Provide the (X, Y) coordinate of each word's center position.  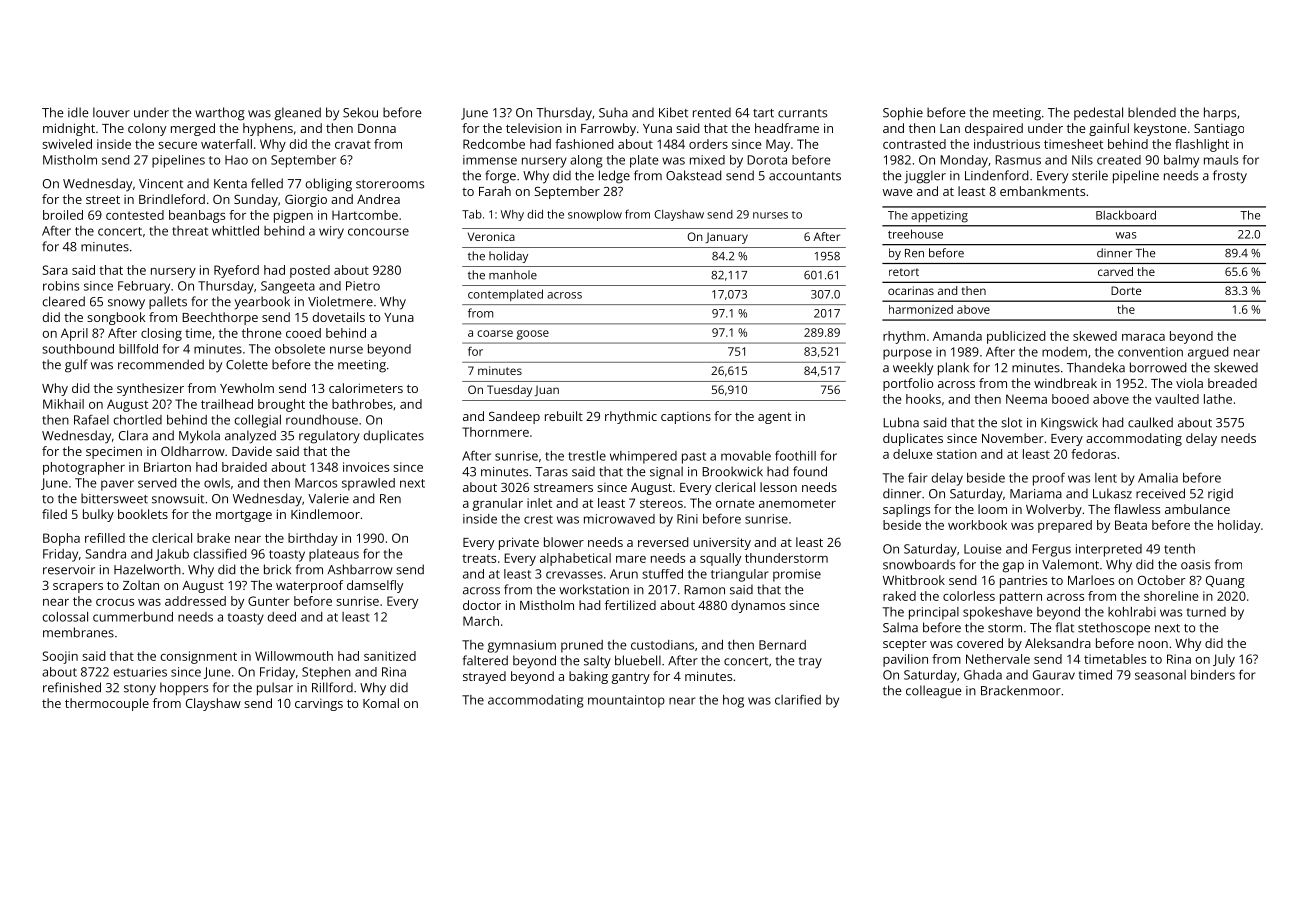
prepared (1065, 526)
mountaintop (626, 701)
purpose (907, 354)
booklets (143, 514)
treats (479, 558)
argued (1208, 353)
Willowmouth (294, 656)
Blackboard (1126, 215)
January (726, 238)
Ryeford (236, 271)
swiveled (67, 144)
